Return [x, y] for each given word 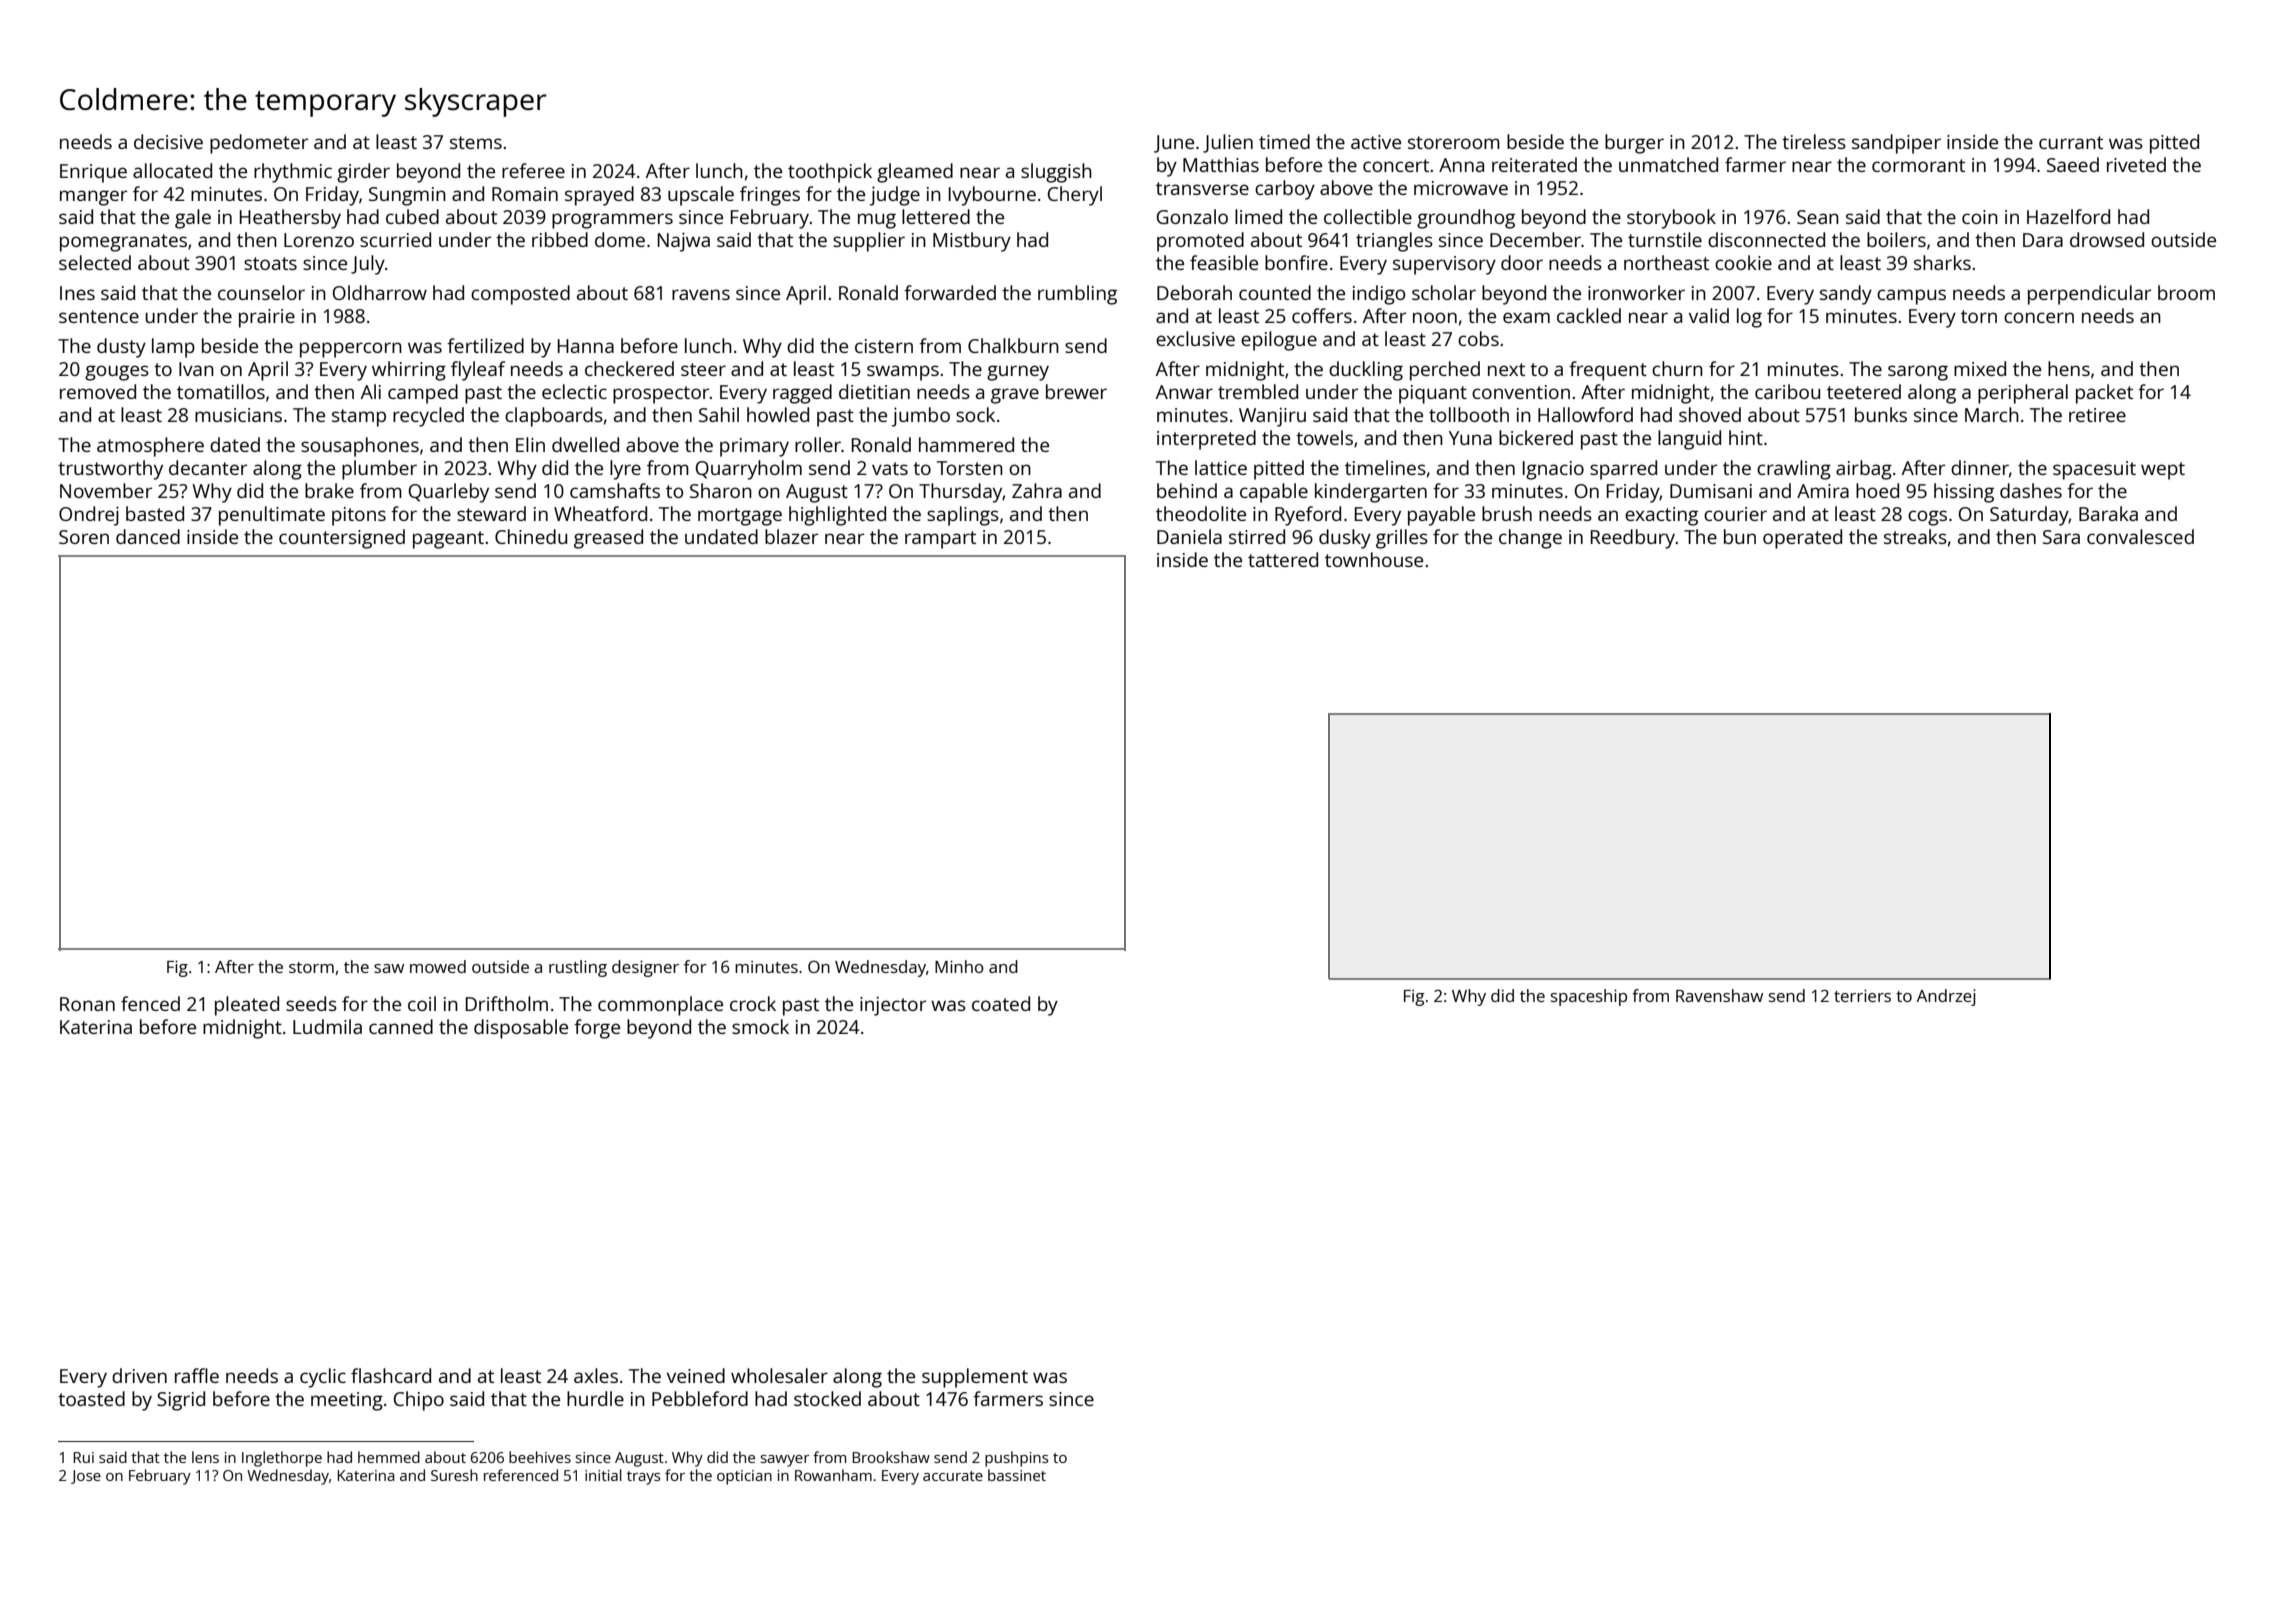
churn [1677, 368]
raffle [197, 1375]
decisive [168, 141]
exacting [1661, 516]
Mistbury [972, 242]
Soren [84, 537]
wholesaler [779, 1375]
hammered [966, 444]
